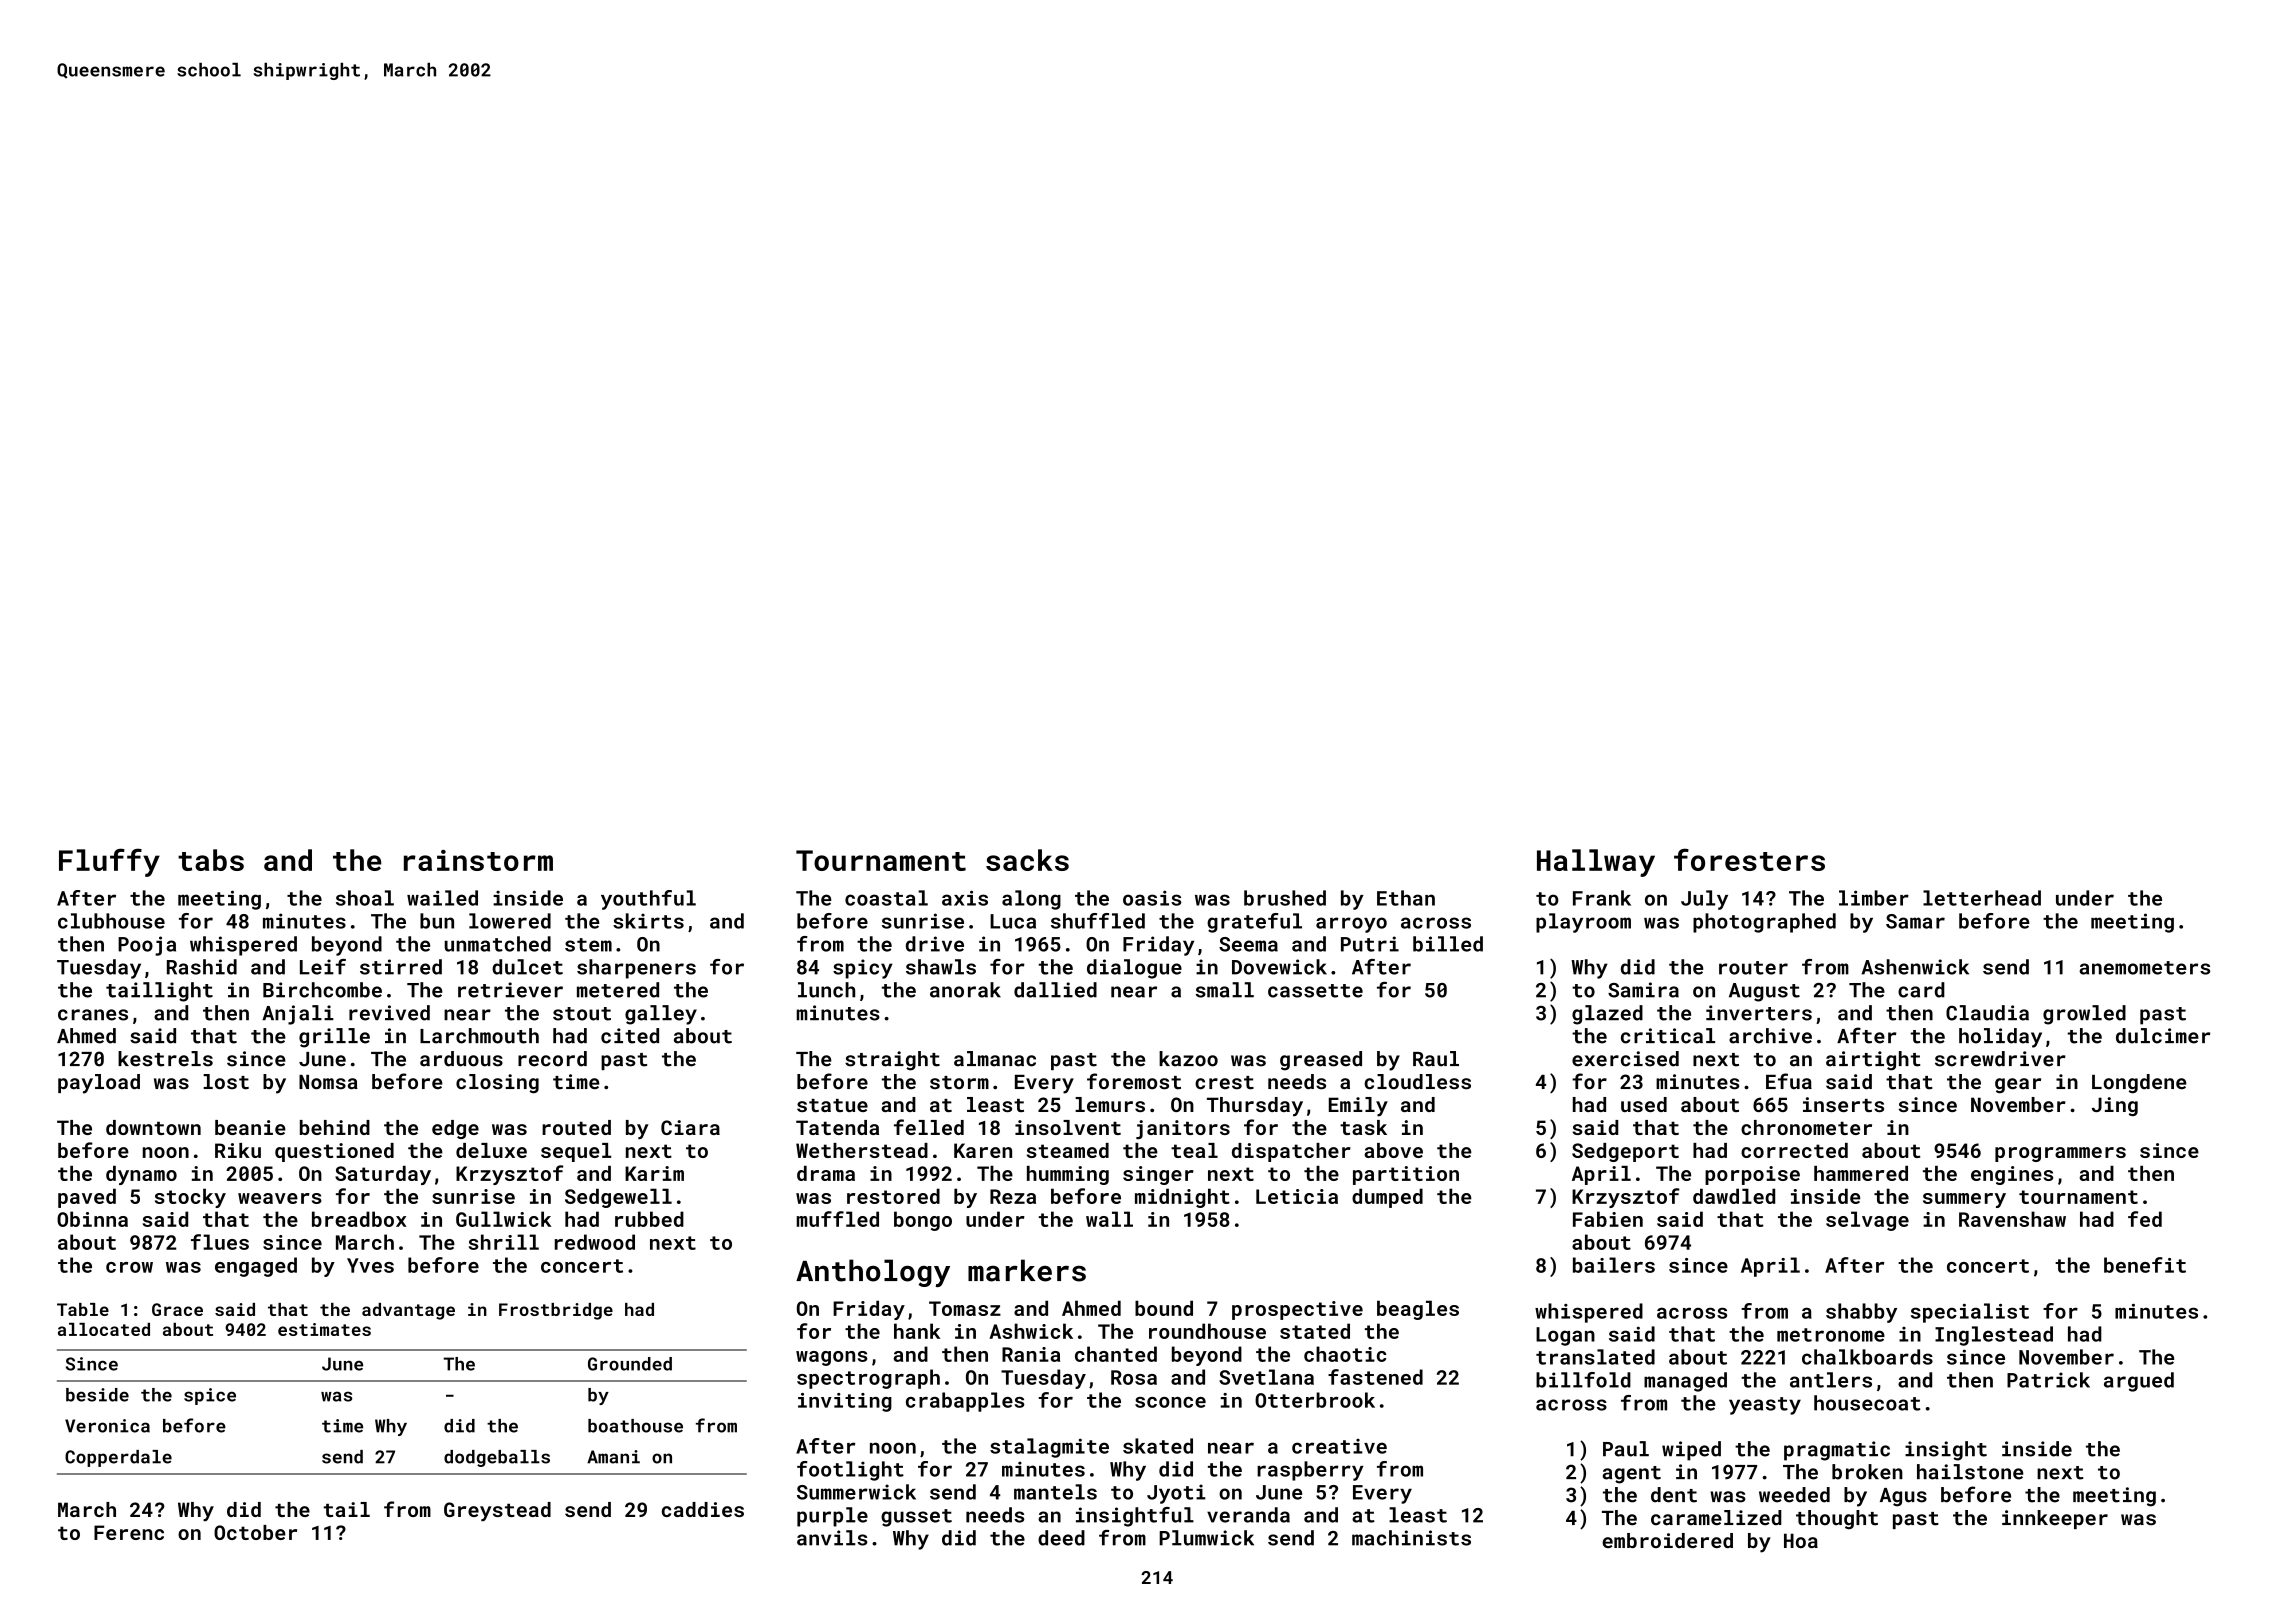 This screenshot has width=2282, height=1614. Describe the element at coordinates (1596, 863) in the screenshot. I see `Hallway` at that location.
